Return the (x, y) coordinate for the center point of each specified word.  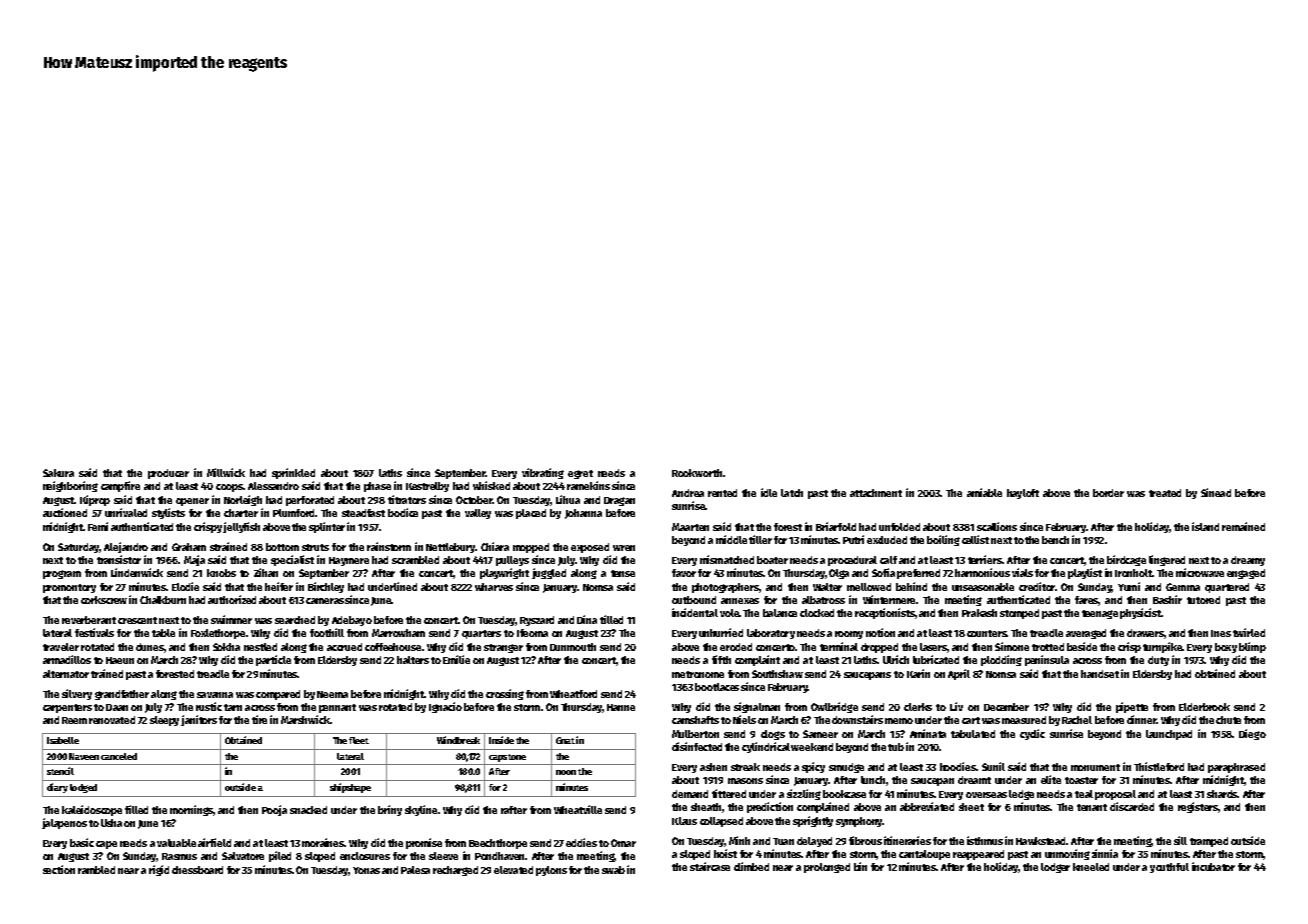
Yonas (366, 870)
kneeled (1091, 867)
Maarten (690, 527)
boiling (943, 540)
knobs (221, 573)
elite (1051, 779)
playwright (504, 573)
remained (1243, 526)
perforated (310, 501)
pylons (551, 871)
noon (566, 772)
